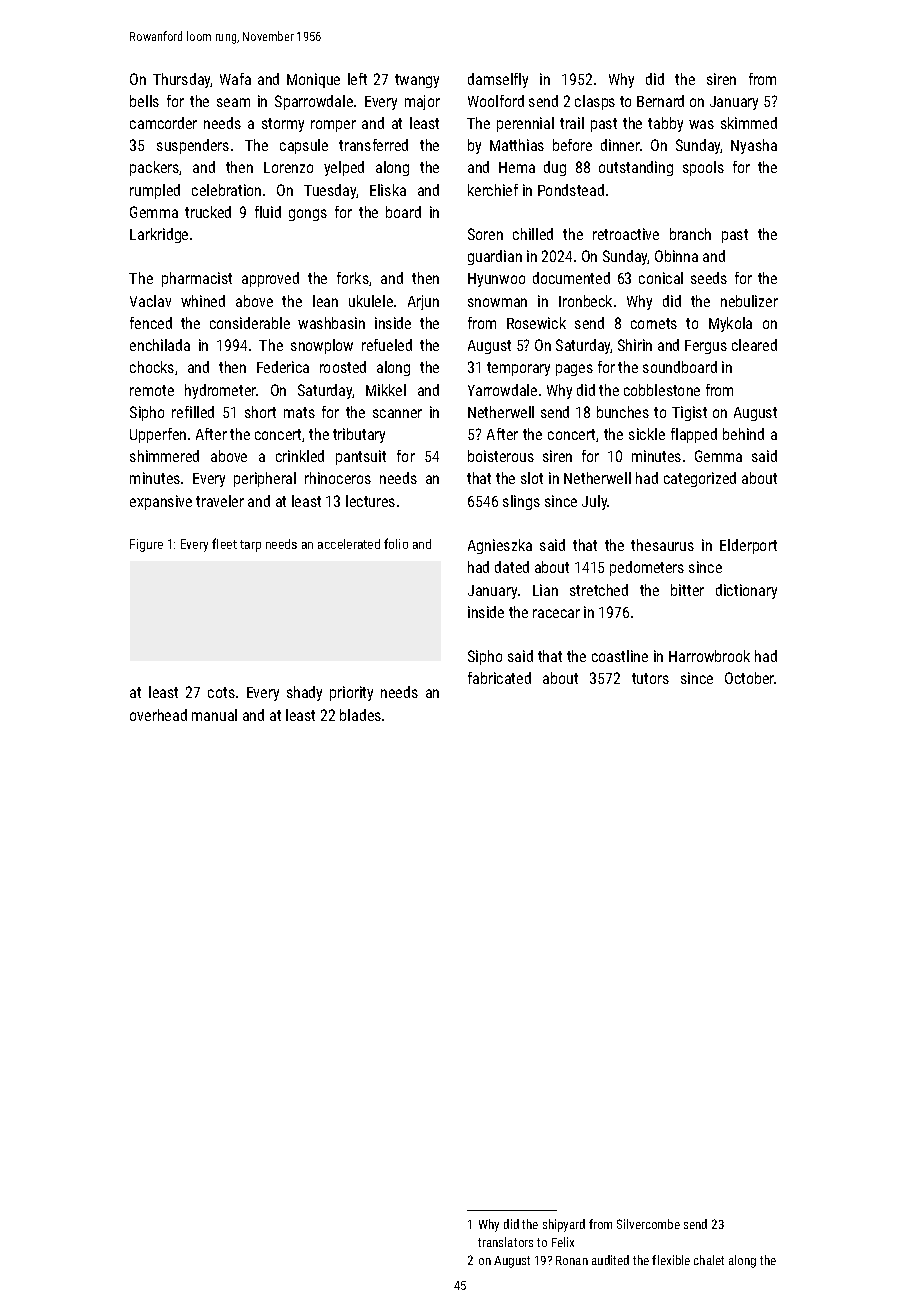 The height and width of the screenshot is (1316, 908). Describe the element at coordinates (635, 345) in the screenshot. I see `Shirin` at that location.
